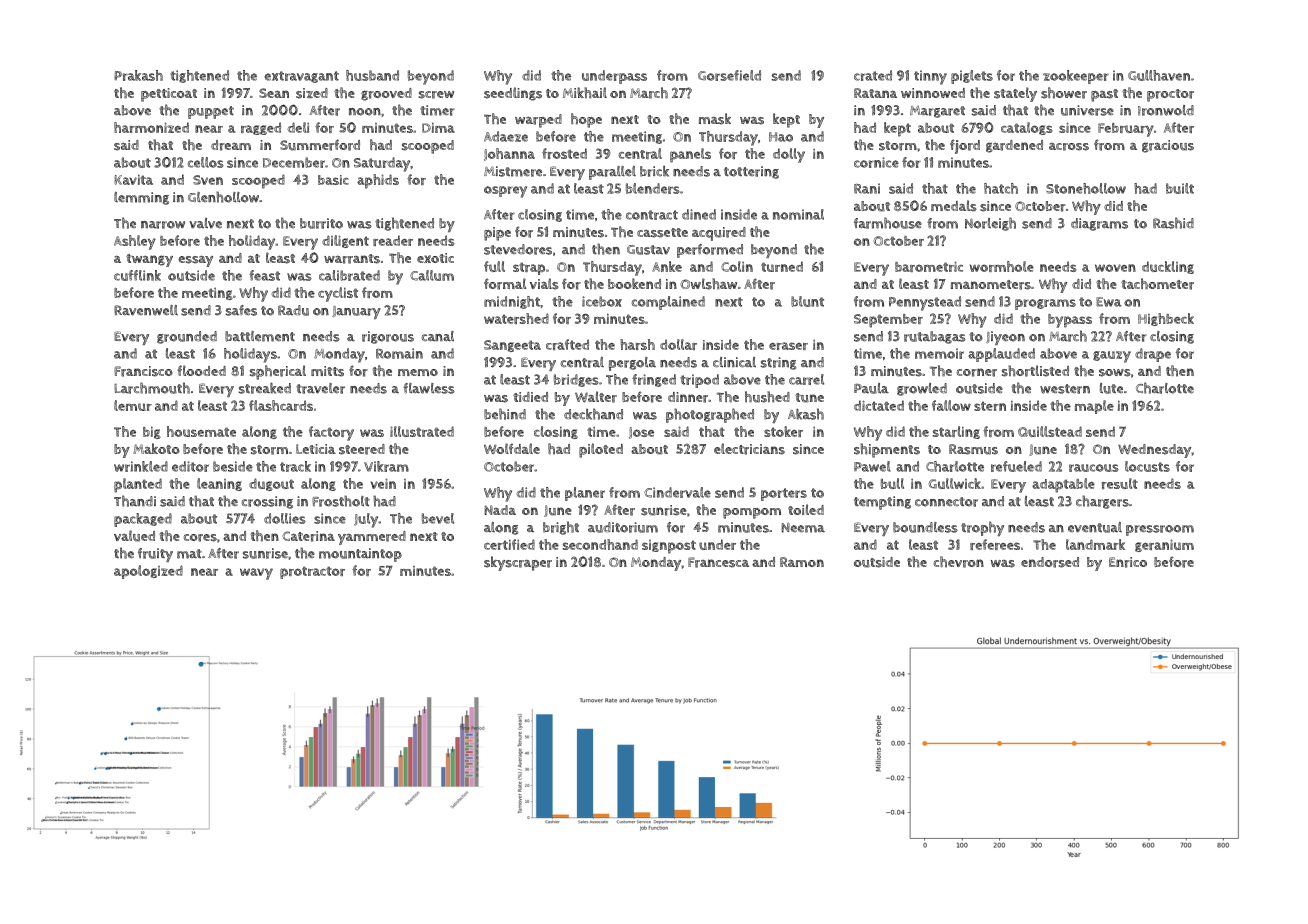 This screenshot has width=1308, height=924. Describe the element at coordinates (1166, 319) in the screenshot. I see `Highbeck` at that location.
